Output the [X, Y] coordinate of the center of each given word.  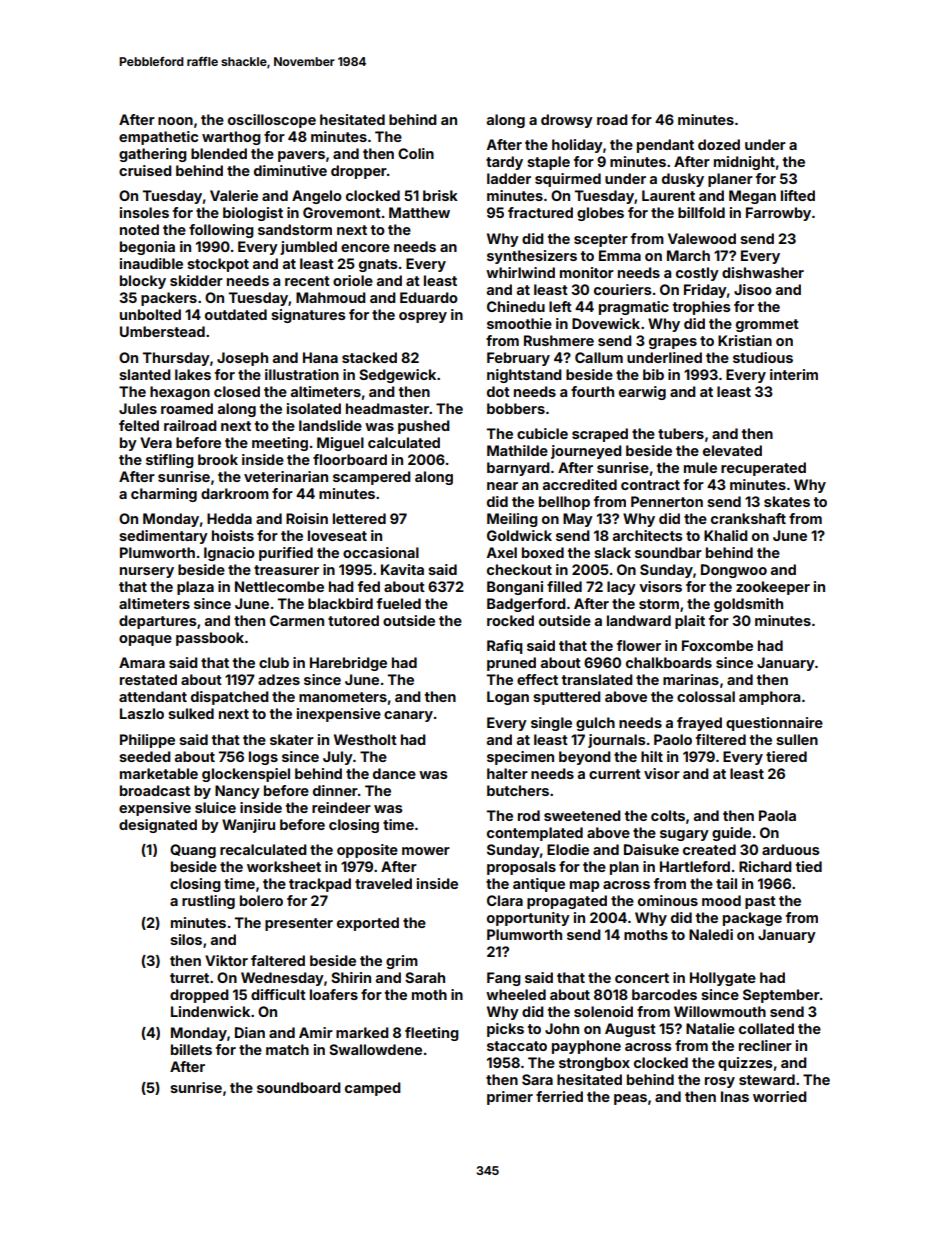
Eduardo [429, 297]
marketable [159, 773]
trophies [702, 308]
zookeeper [773, 588]
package [752, 919]
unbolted [150, 314]
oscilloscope [272, 121]
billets [191, 1049]
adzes [279, 679]
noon [175, 121]
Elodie [568, 849]
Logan [508, 698]
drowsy [567, 121]
